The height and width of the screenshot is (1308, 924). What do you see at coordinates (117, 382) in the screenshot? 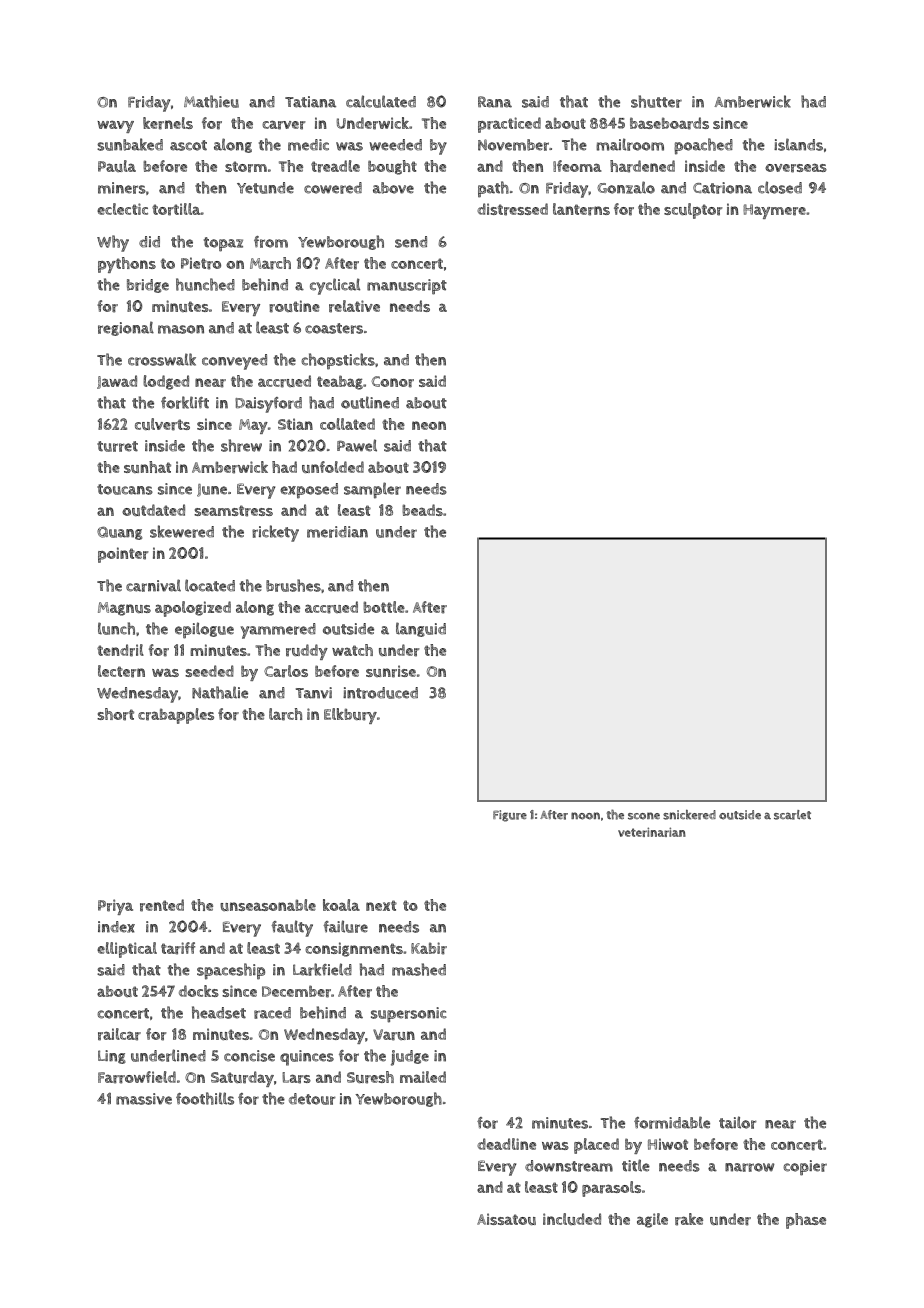
I see `Jawad` at bounding box center [117, 382].
